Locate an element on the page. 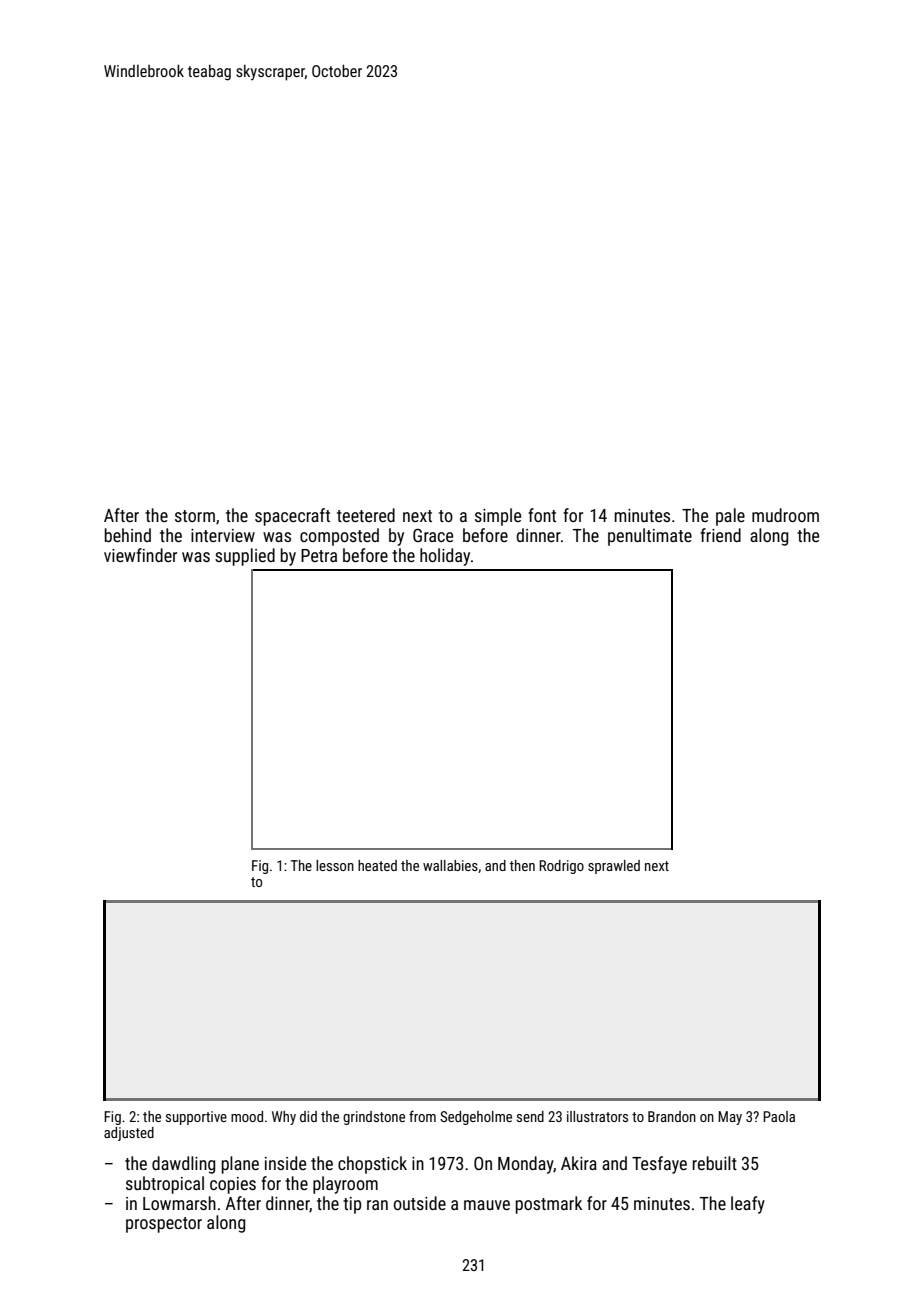 The height and width of the document is (1311, 924). send is located at coordinates (530, 1116).
